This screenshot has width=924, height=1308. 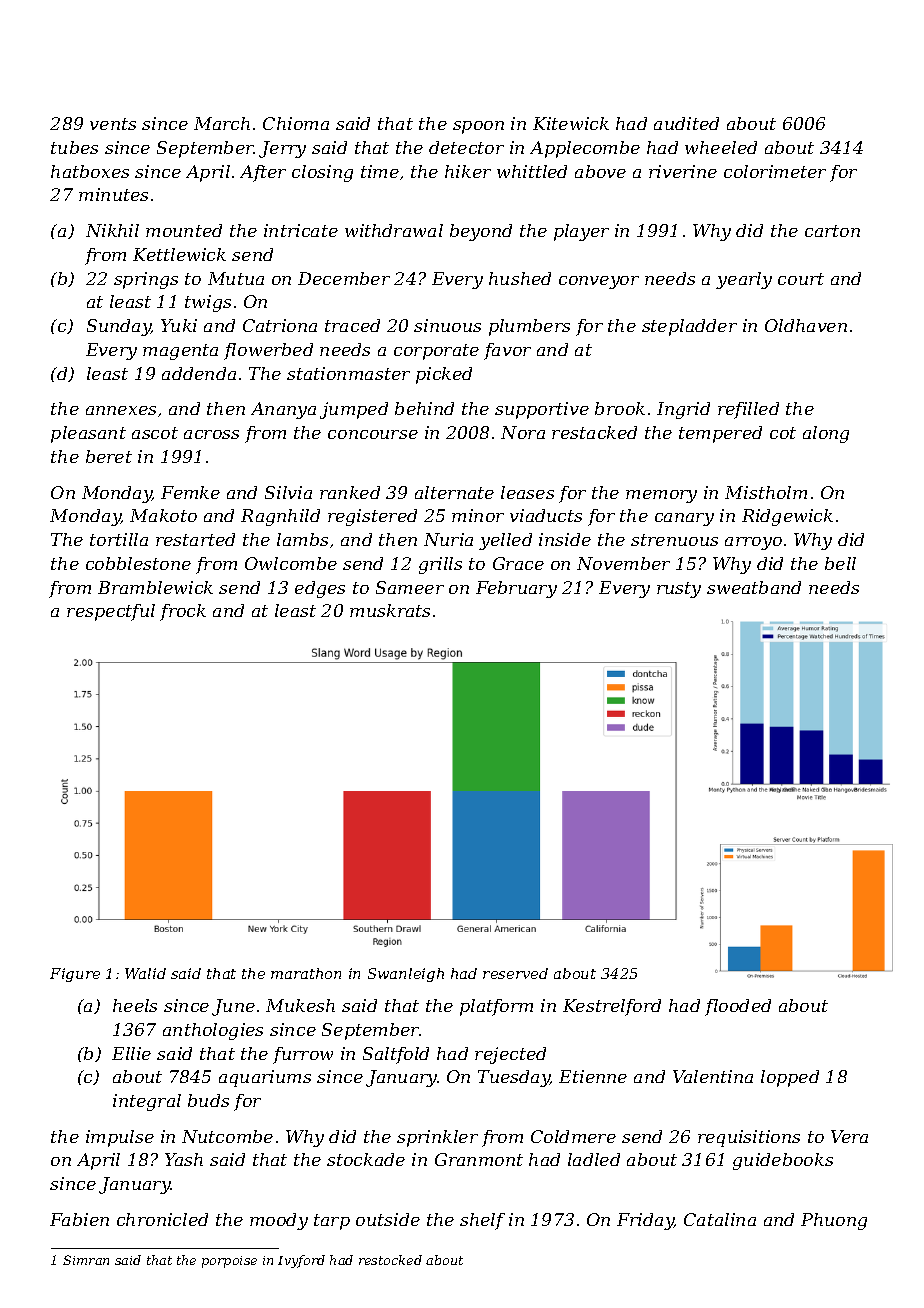 What do you see at coordinates (183, 612) in the screenshot?
I see `frock` at bounding box center [183, 612].
